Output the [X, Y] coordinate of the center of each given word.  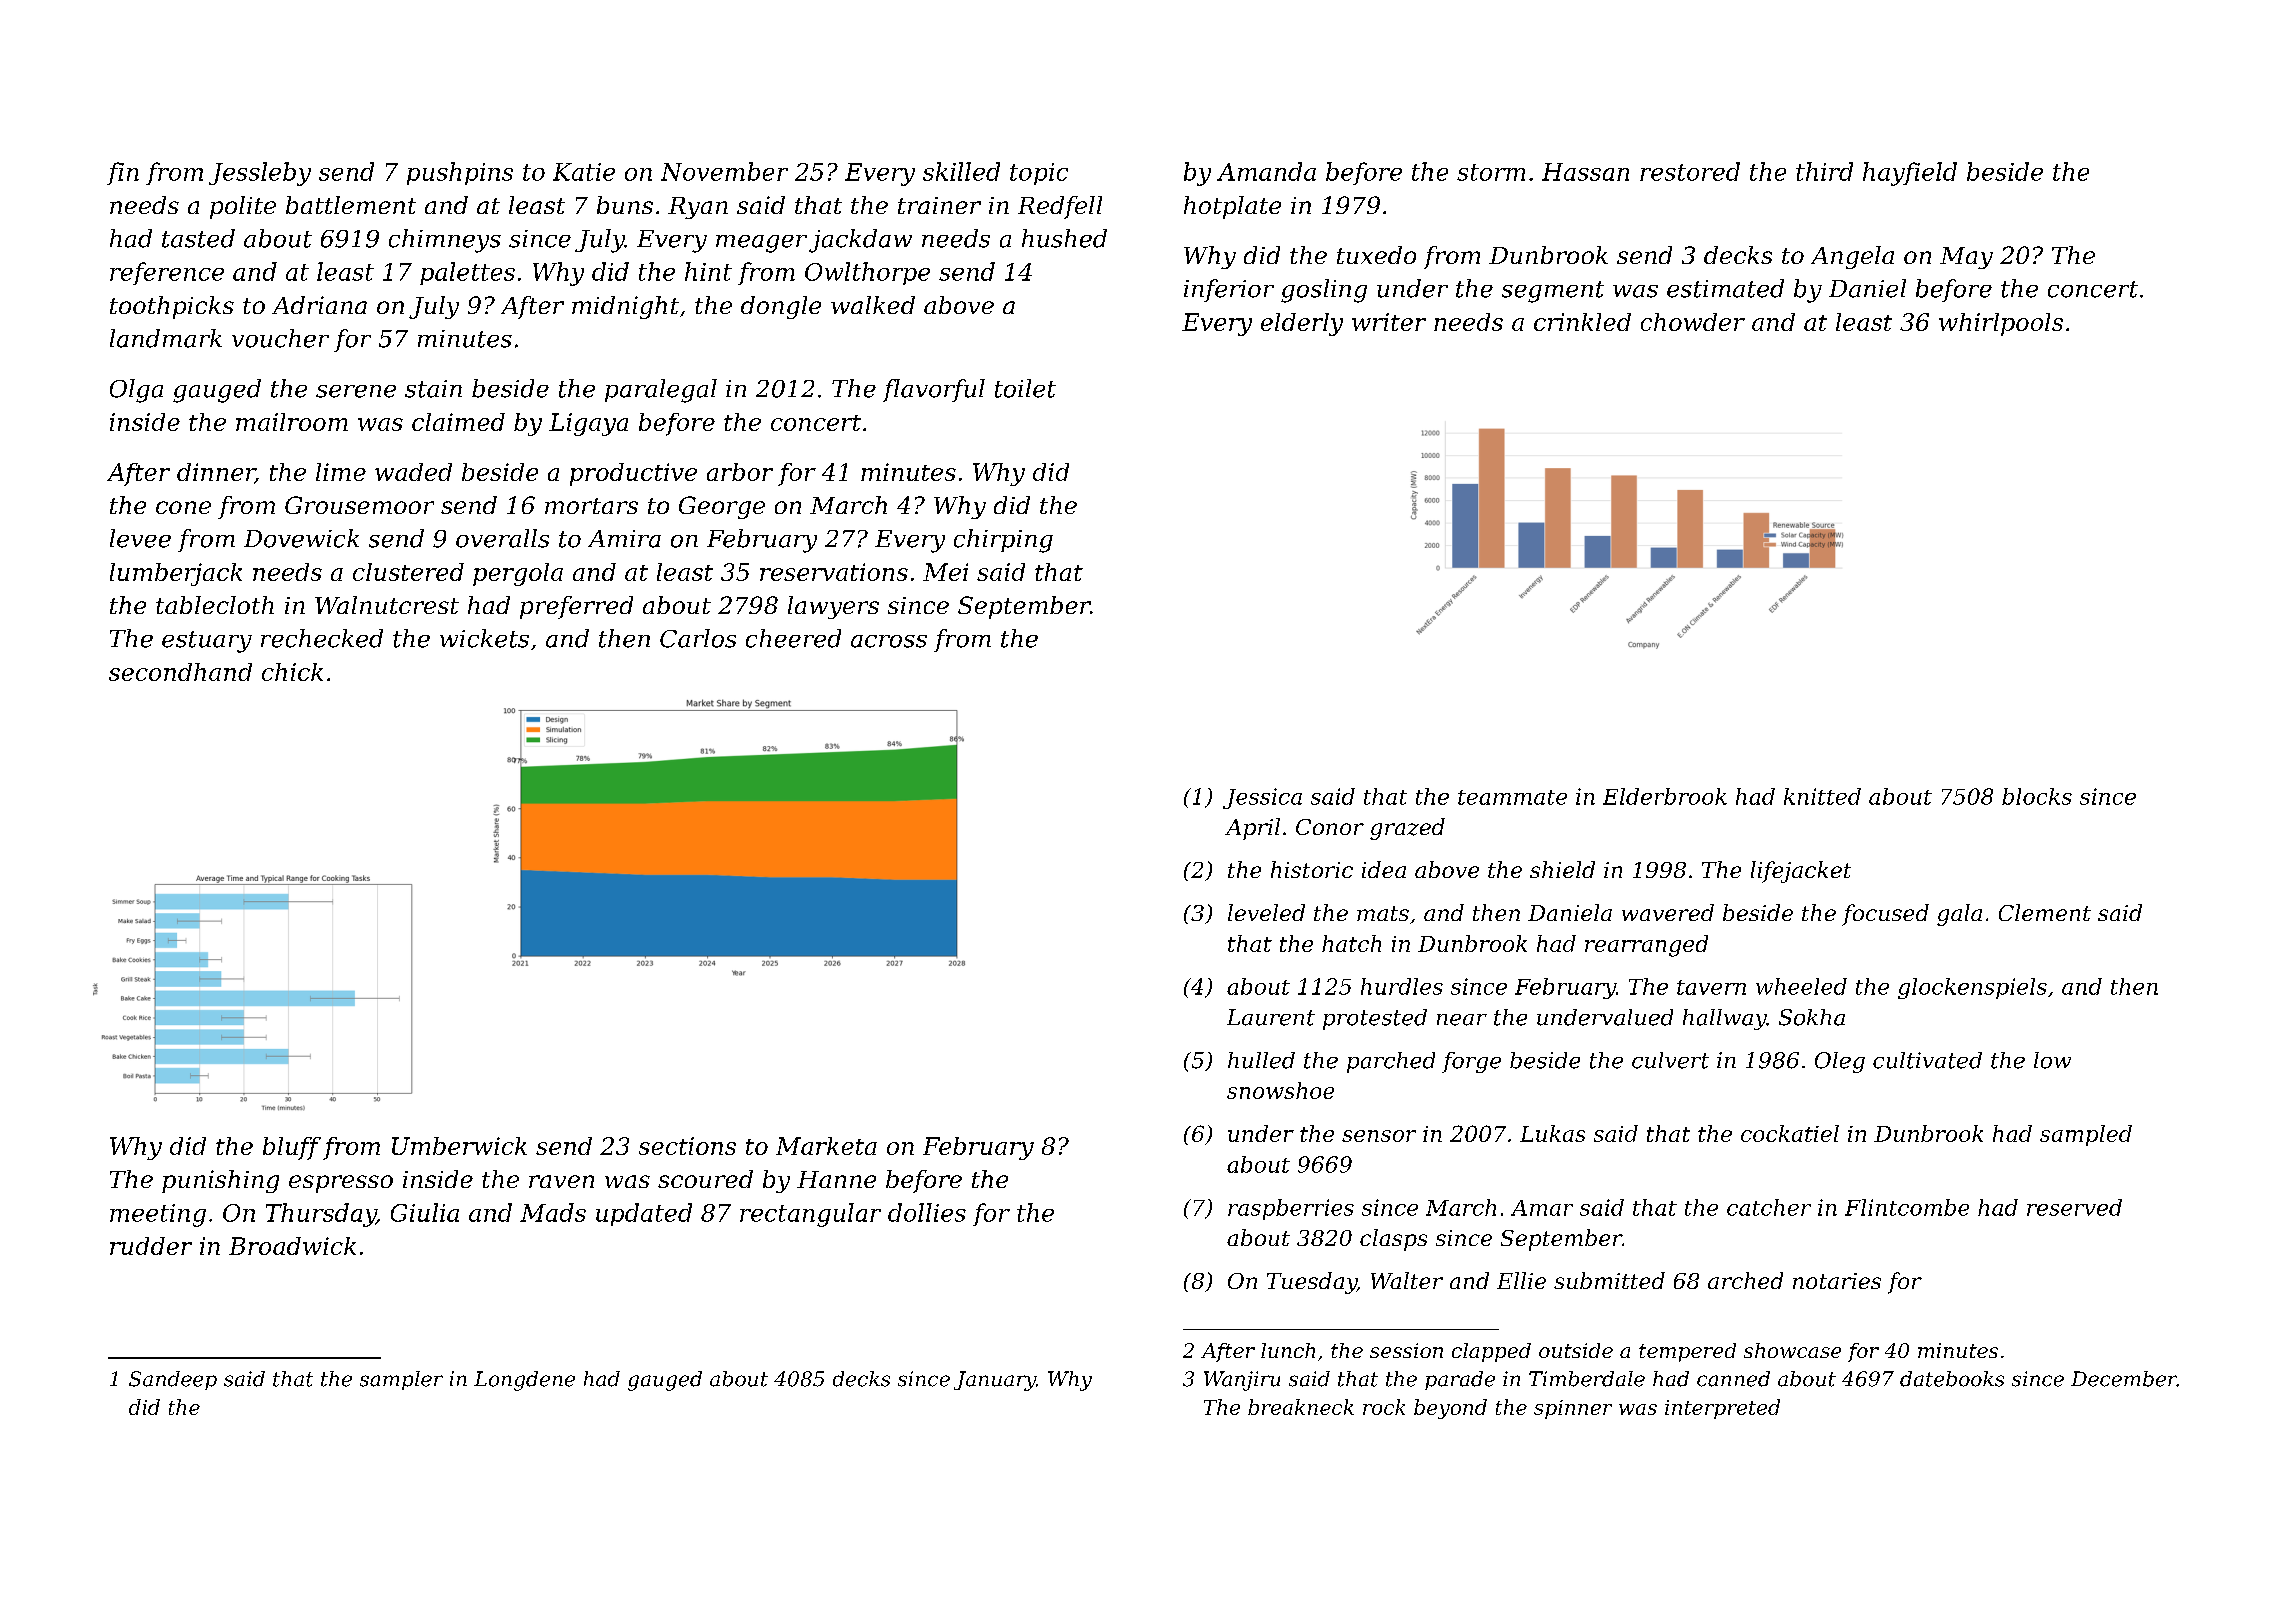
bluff [292, 1148]
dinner [216, 473]
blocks [2037, 796]
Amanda [1266, 171]
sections [687, 1146]
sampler [401, 1380]
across [889, 641]
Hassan [1585, 172]
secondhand [180, 672]
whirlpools [2001, 324]
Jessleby [260, 174]
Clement [2045, 912]
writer [1389, 322]
